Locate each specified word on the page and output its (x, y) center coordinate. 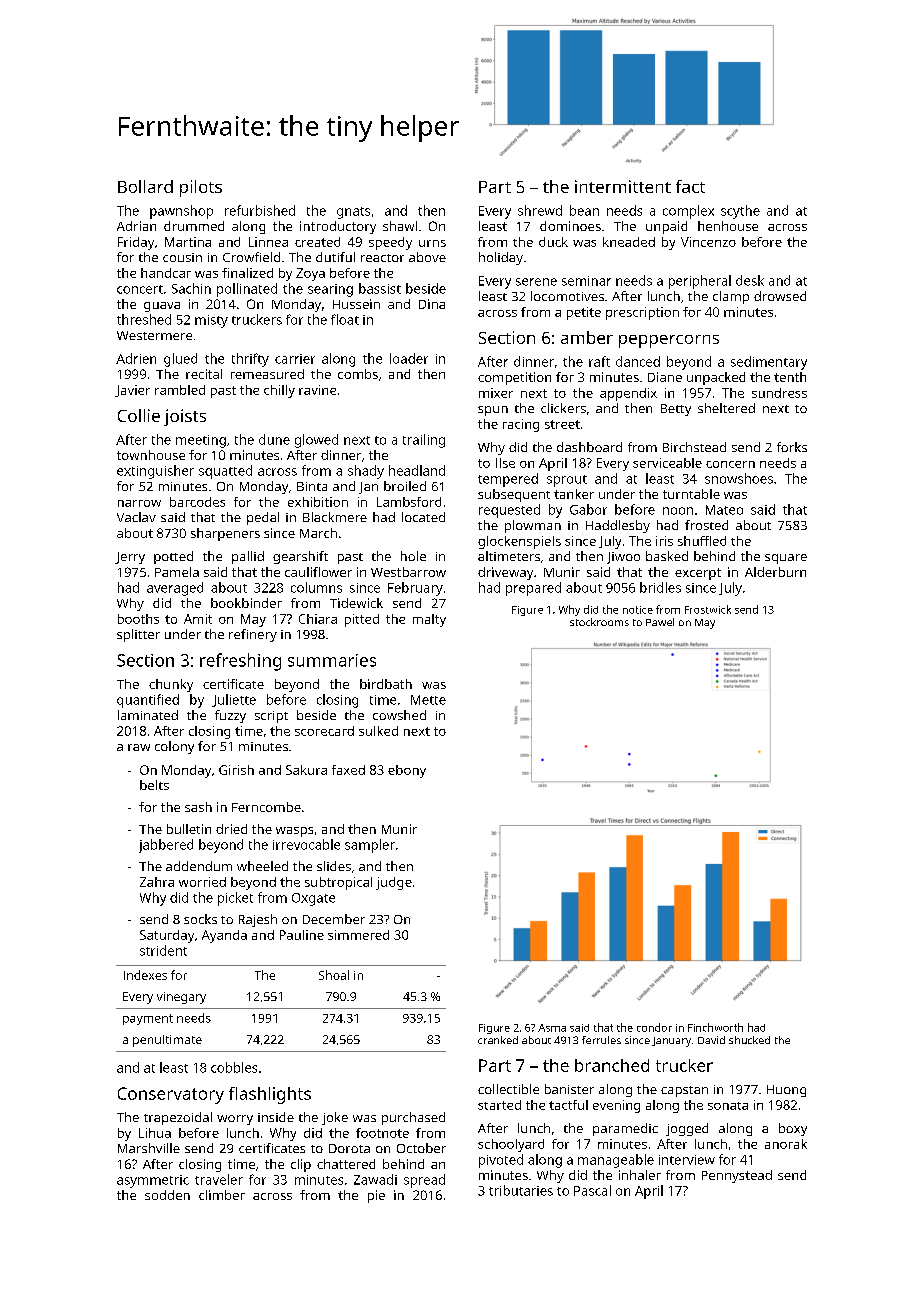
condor (654, 1027)
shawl (400, 226)
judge (394, 883)
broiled (405, 486)
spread (424, 1181)
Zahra (157, 882)
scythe (740, 212)
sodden (167, 1195)
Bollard (145, 186)
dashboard (589, 447)
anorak (786, 1144)
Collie (139, 415)
